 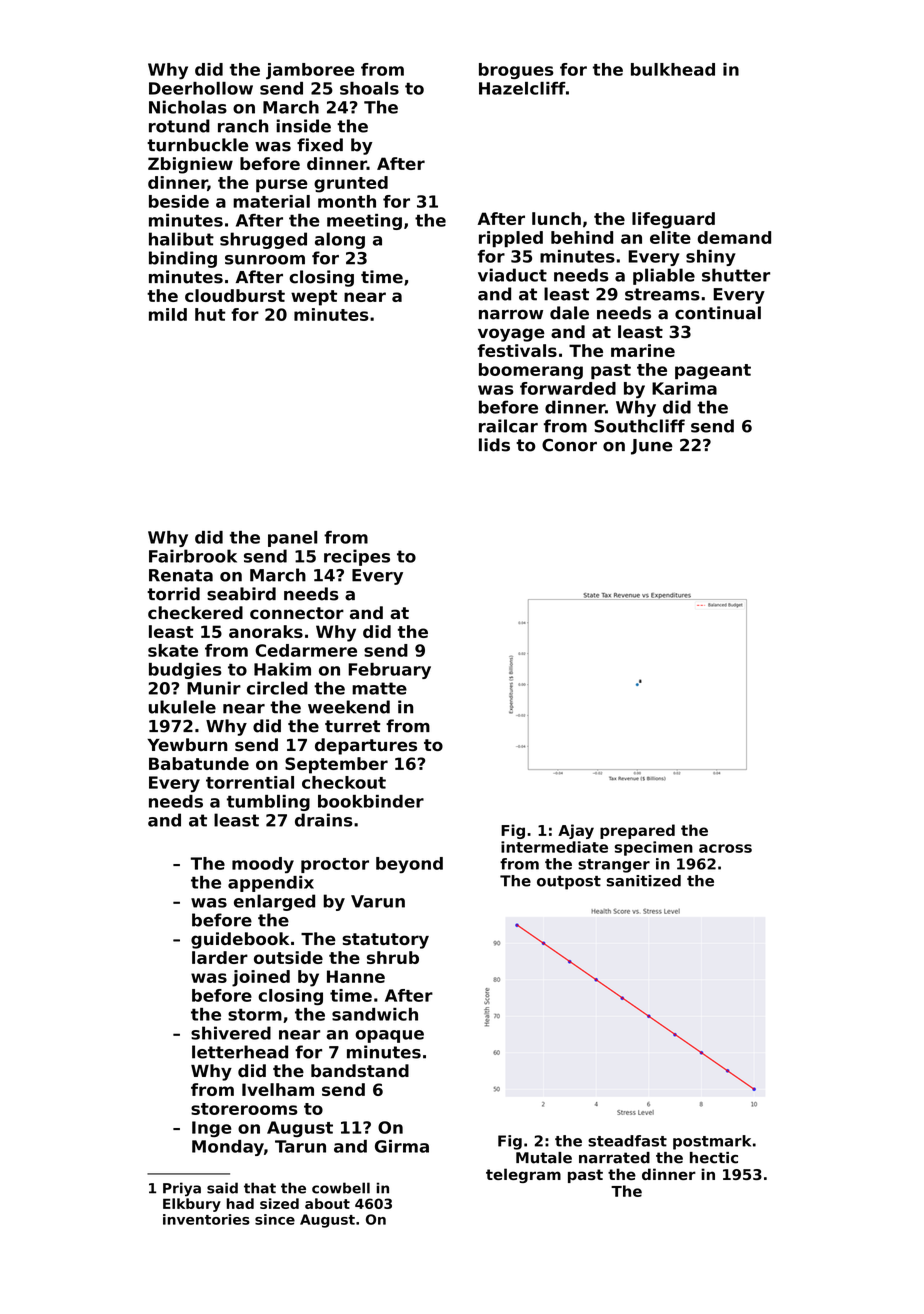 What do you see at coordinates (241, 594) in the screenshot?
I see `seabird` at bounding box center [241, 594].
